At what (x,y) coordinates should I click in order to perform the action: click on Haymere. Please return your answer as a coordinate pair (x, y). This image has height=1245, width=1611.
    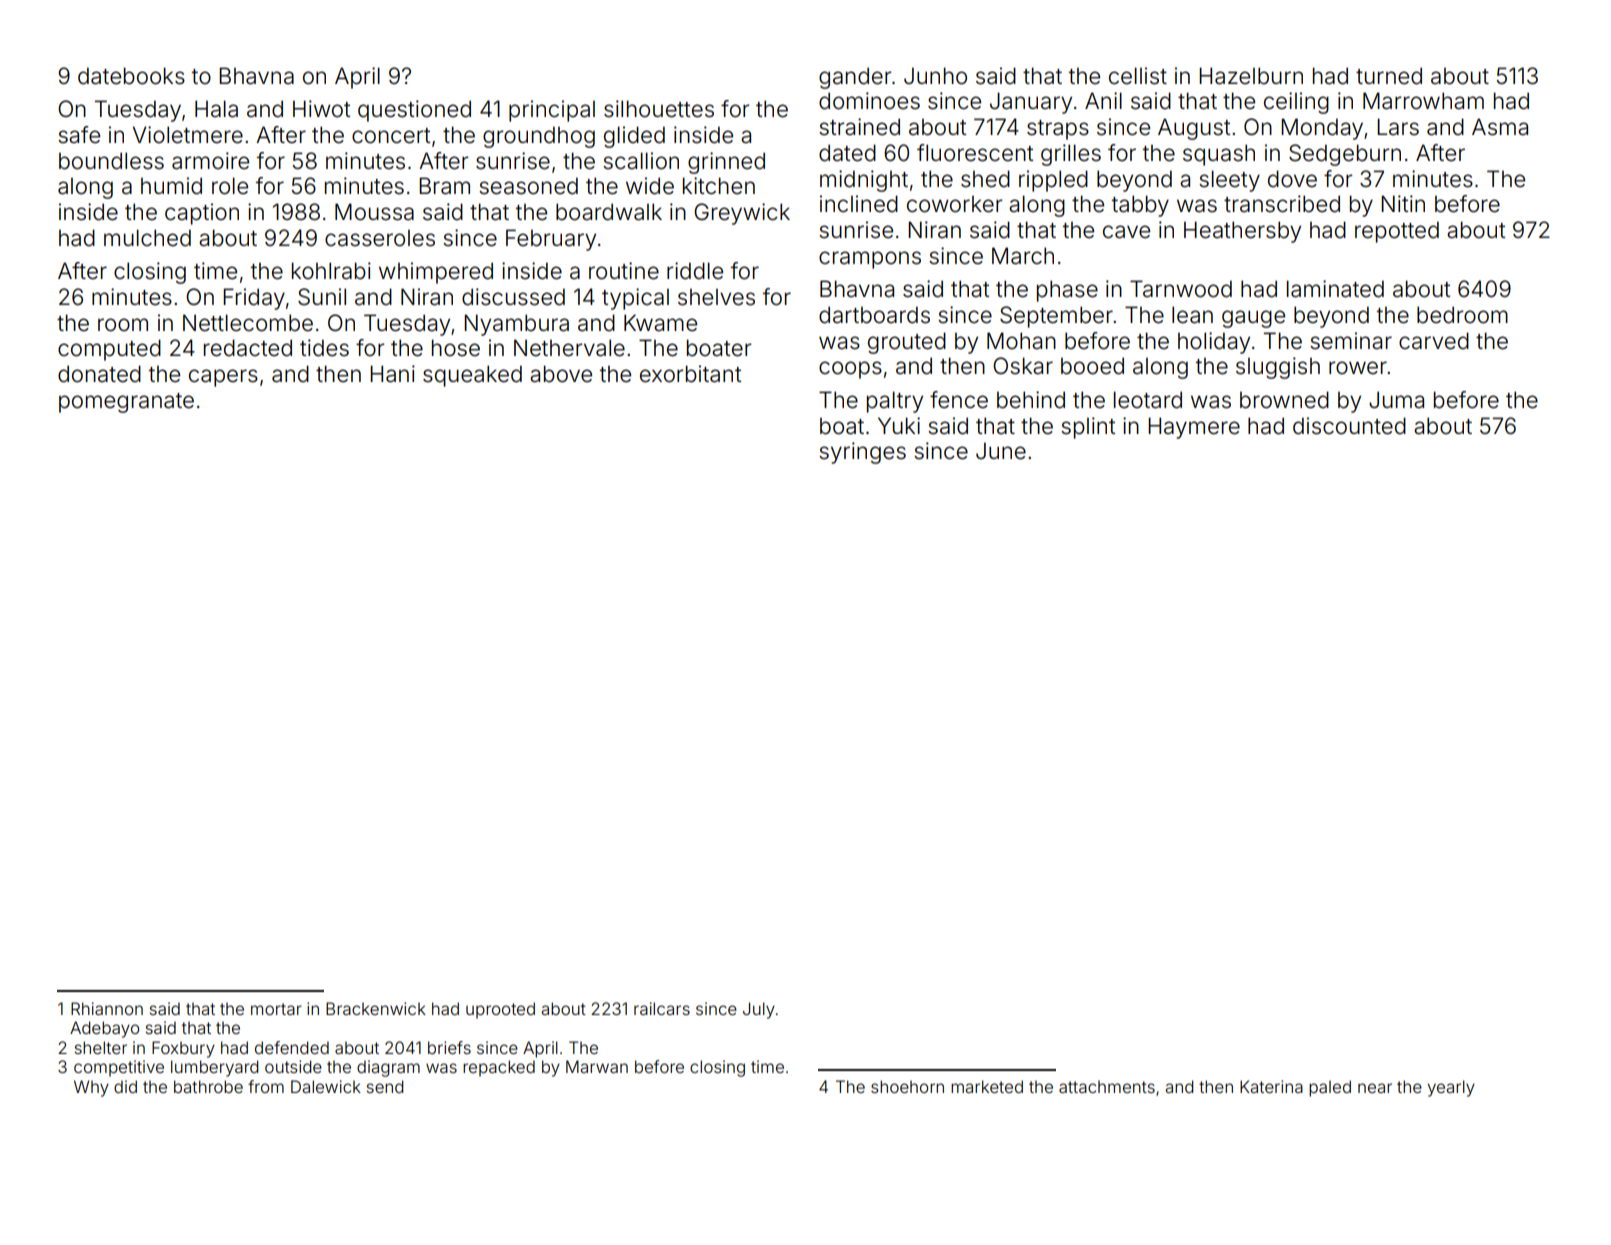
    Looking at the image, I should click on (1194, 428).
